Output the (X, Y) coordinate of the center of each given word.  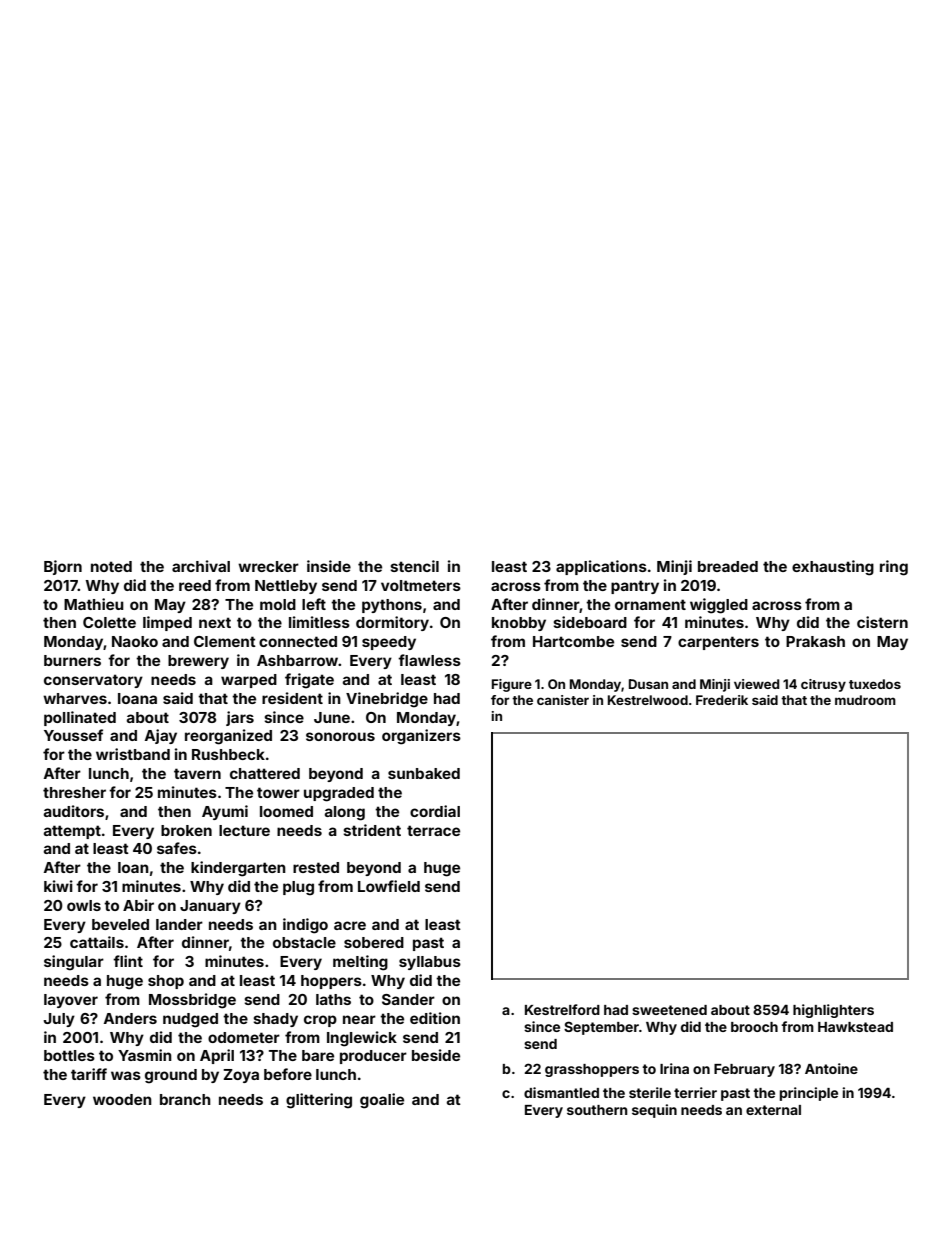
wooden (122, 1099)
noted (111, 566)
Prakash (815, 641)
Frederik (722, 700)
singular (74, 963)
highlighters (833, 1011)
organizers (421, 737)
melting (360, 963)
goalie (382, 1101)
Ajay (161, 736)
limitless (319, 622)
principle (809, 1094)
